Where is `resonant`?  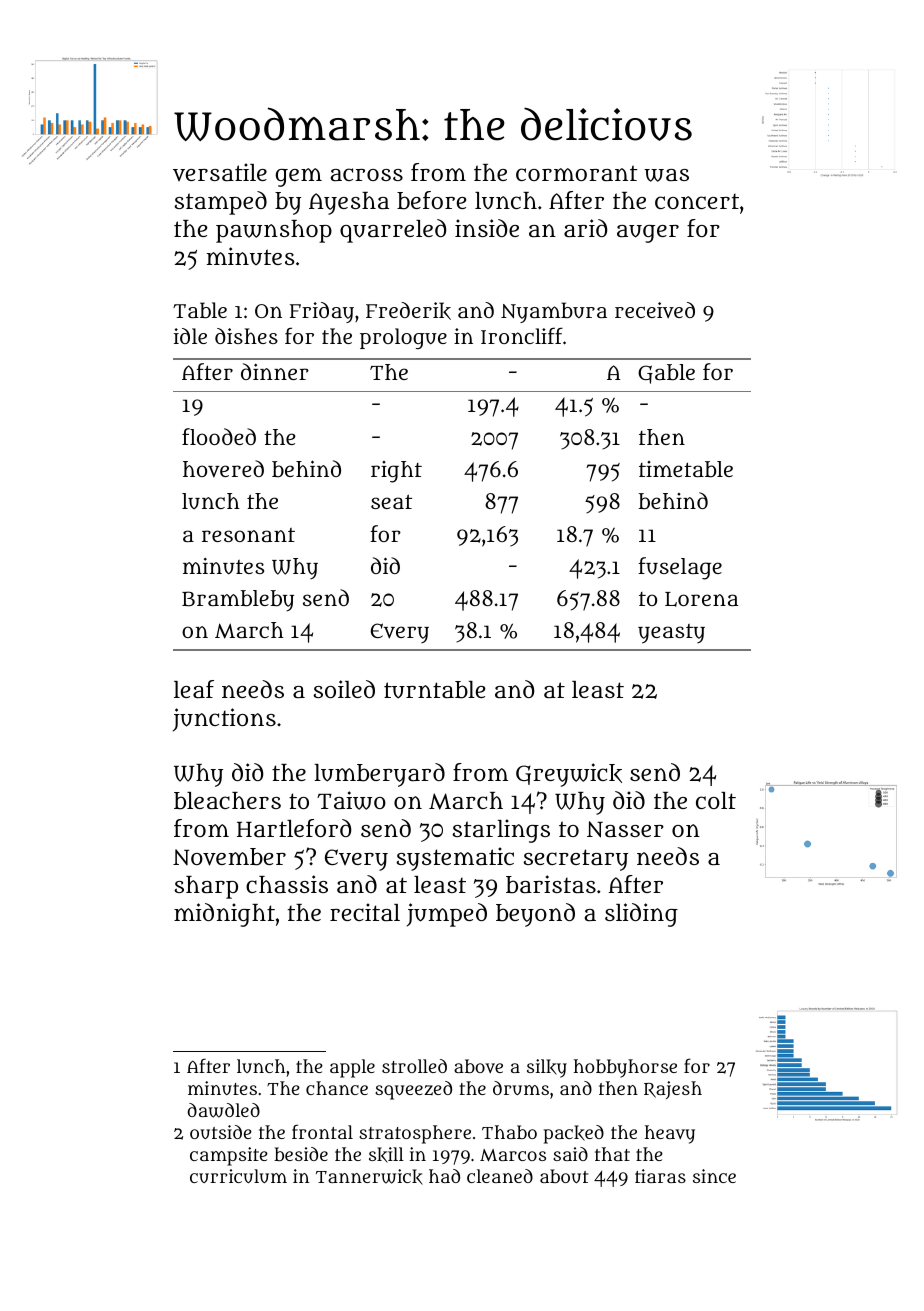 resonant is located at coordinates (248, 535).
